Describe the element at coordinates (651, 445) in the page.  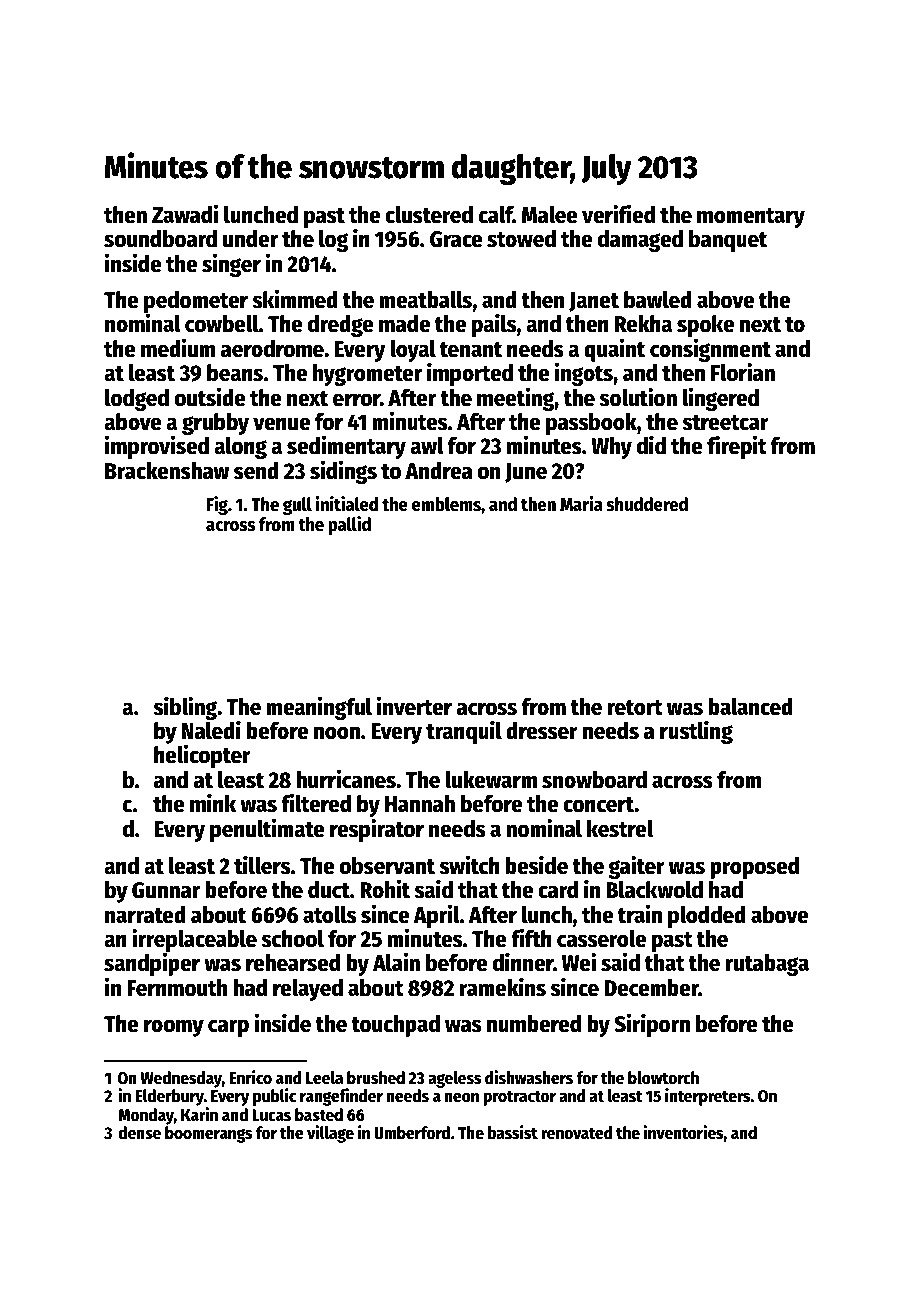
I see `did` at that location.
